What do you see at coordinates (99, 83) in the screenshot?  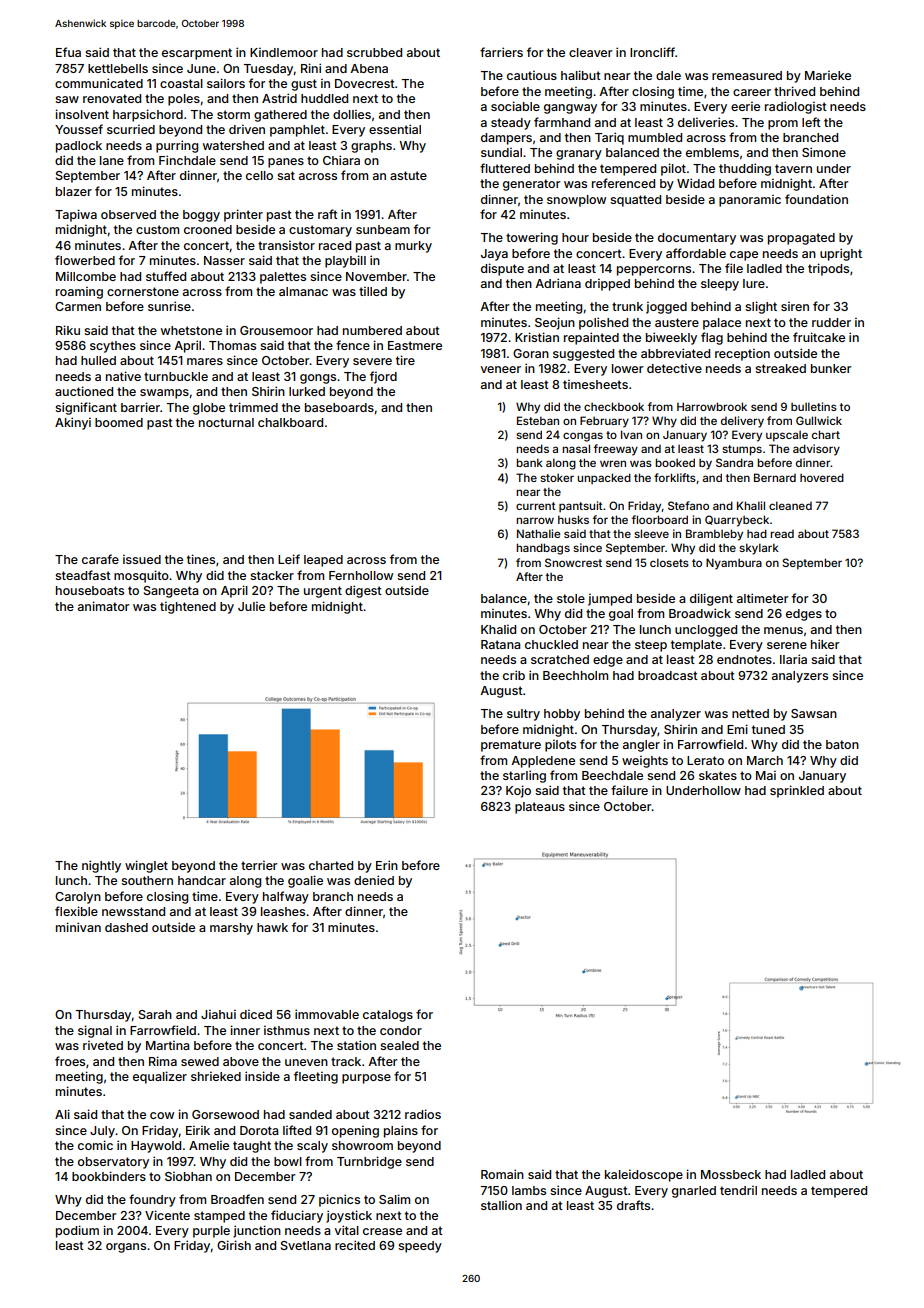 I see `communicated` at bounding box center [99, 83].
